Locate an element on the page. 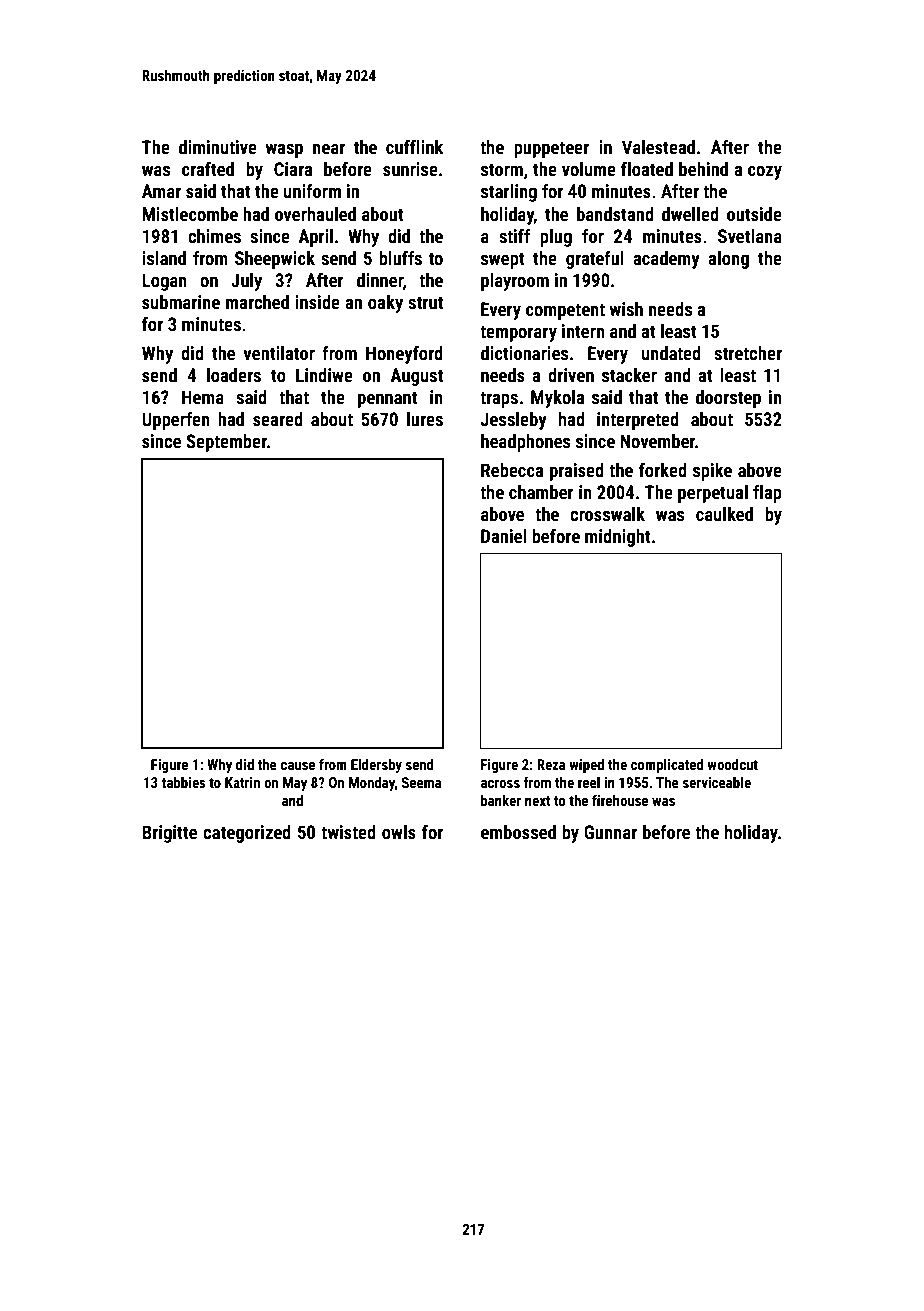  Hema is located at coordinates (203, 397).
